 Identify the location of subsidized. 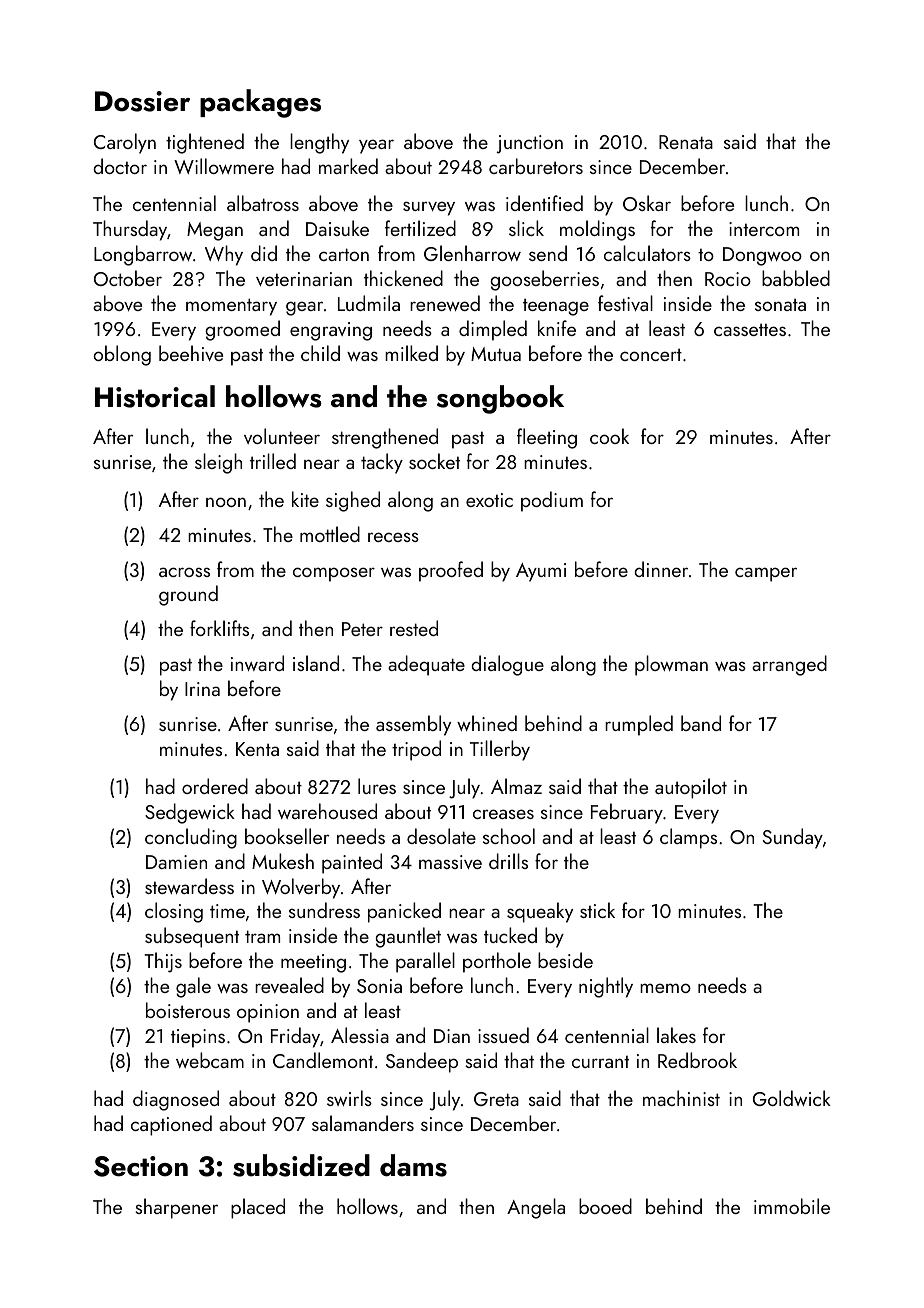
(301, 1165).
